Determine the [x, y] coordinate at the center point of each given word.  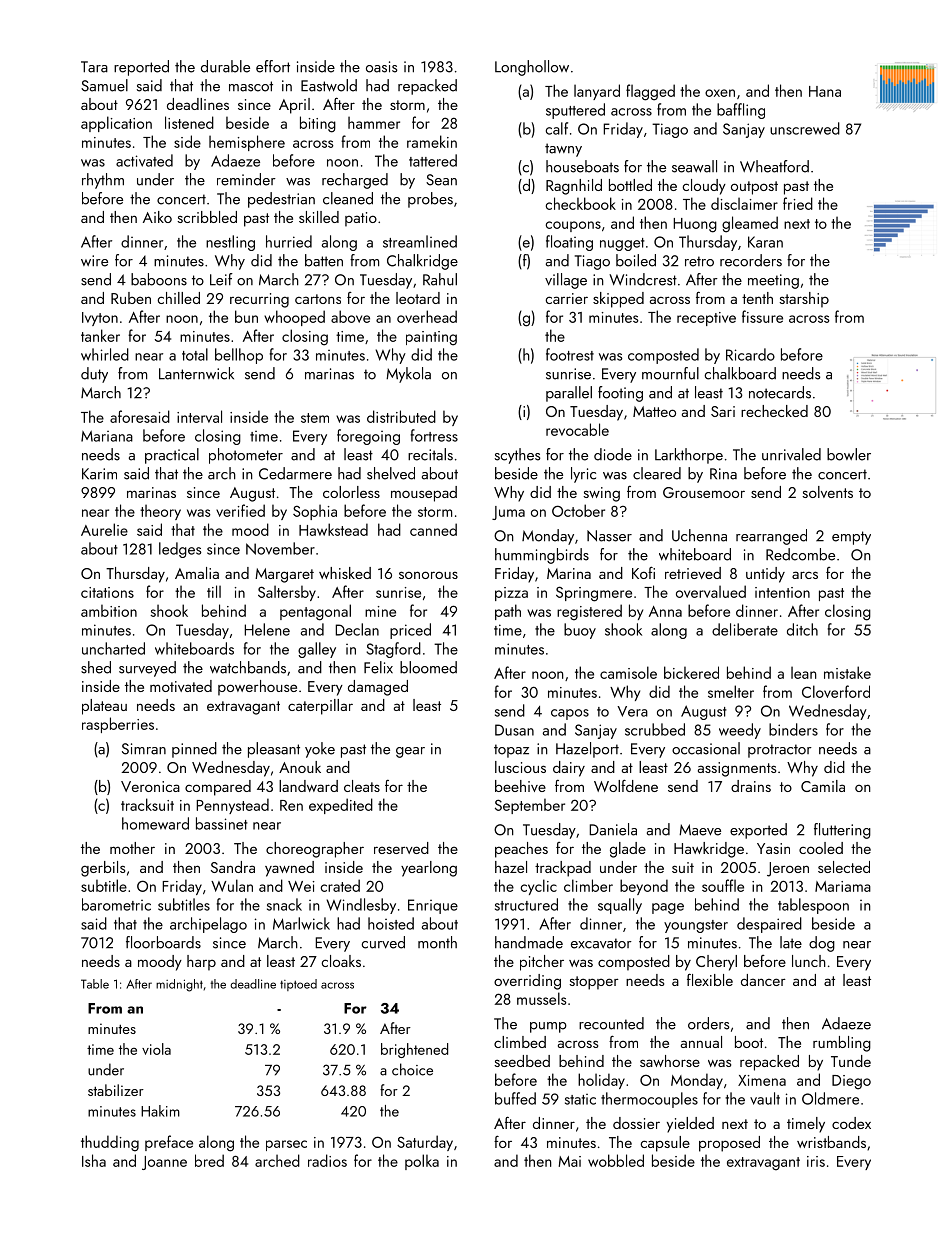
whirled [105, 354]
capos [570, 714]
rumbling [842, 1044]
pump [548, 1027]
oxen [720, 93]
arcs [805, 575]
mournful [670, 373]
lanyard [597, 92]
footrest [570, 354]
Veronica [150, 786]
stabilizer [116, 1090]
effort [273, 66]
